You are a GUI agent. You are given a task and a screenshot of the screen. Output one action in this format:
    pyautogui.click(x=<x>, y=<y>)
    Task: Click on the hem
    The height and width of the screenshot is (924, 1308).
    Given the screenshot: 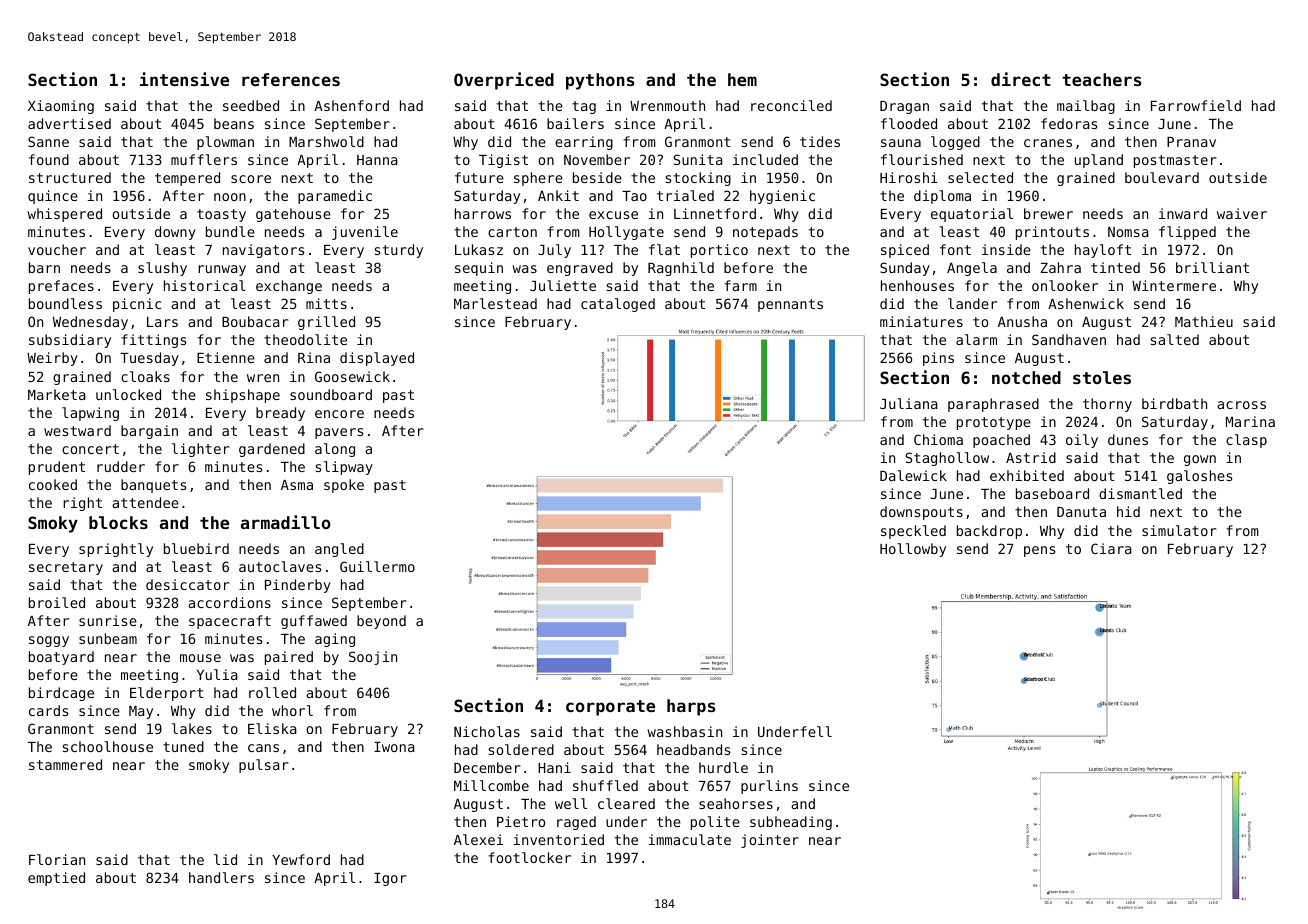 What is the action you would take?
    pyautogui.click(x=742, y=79)
